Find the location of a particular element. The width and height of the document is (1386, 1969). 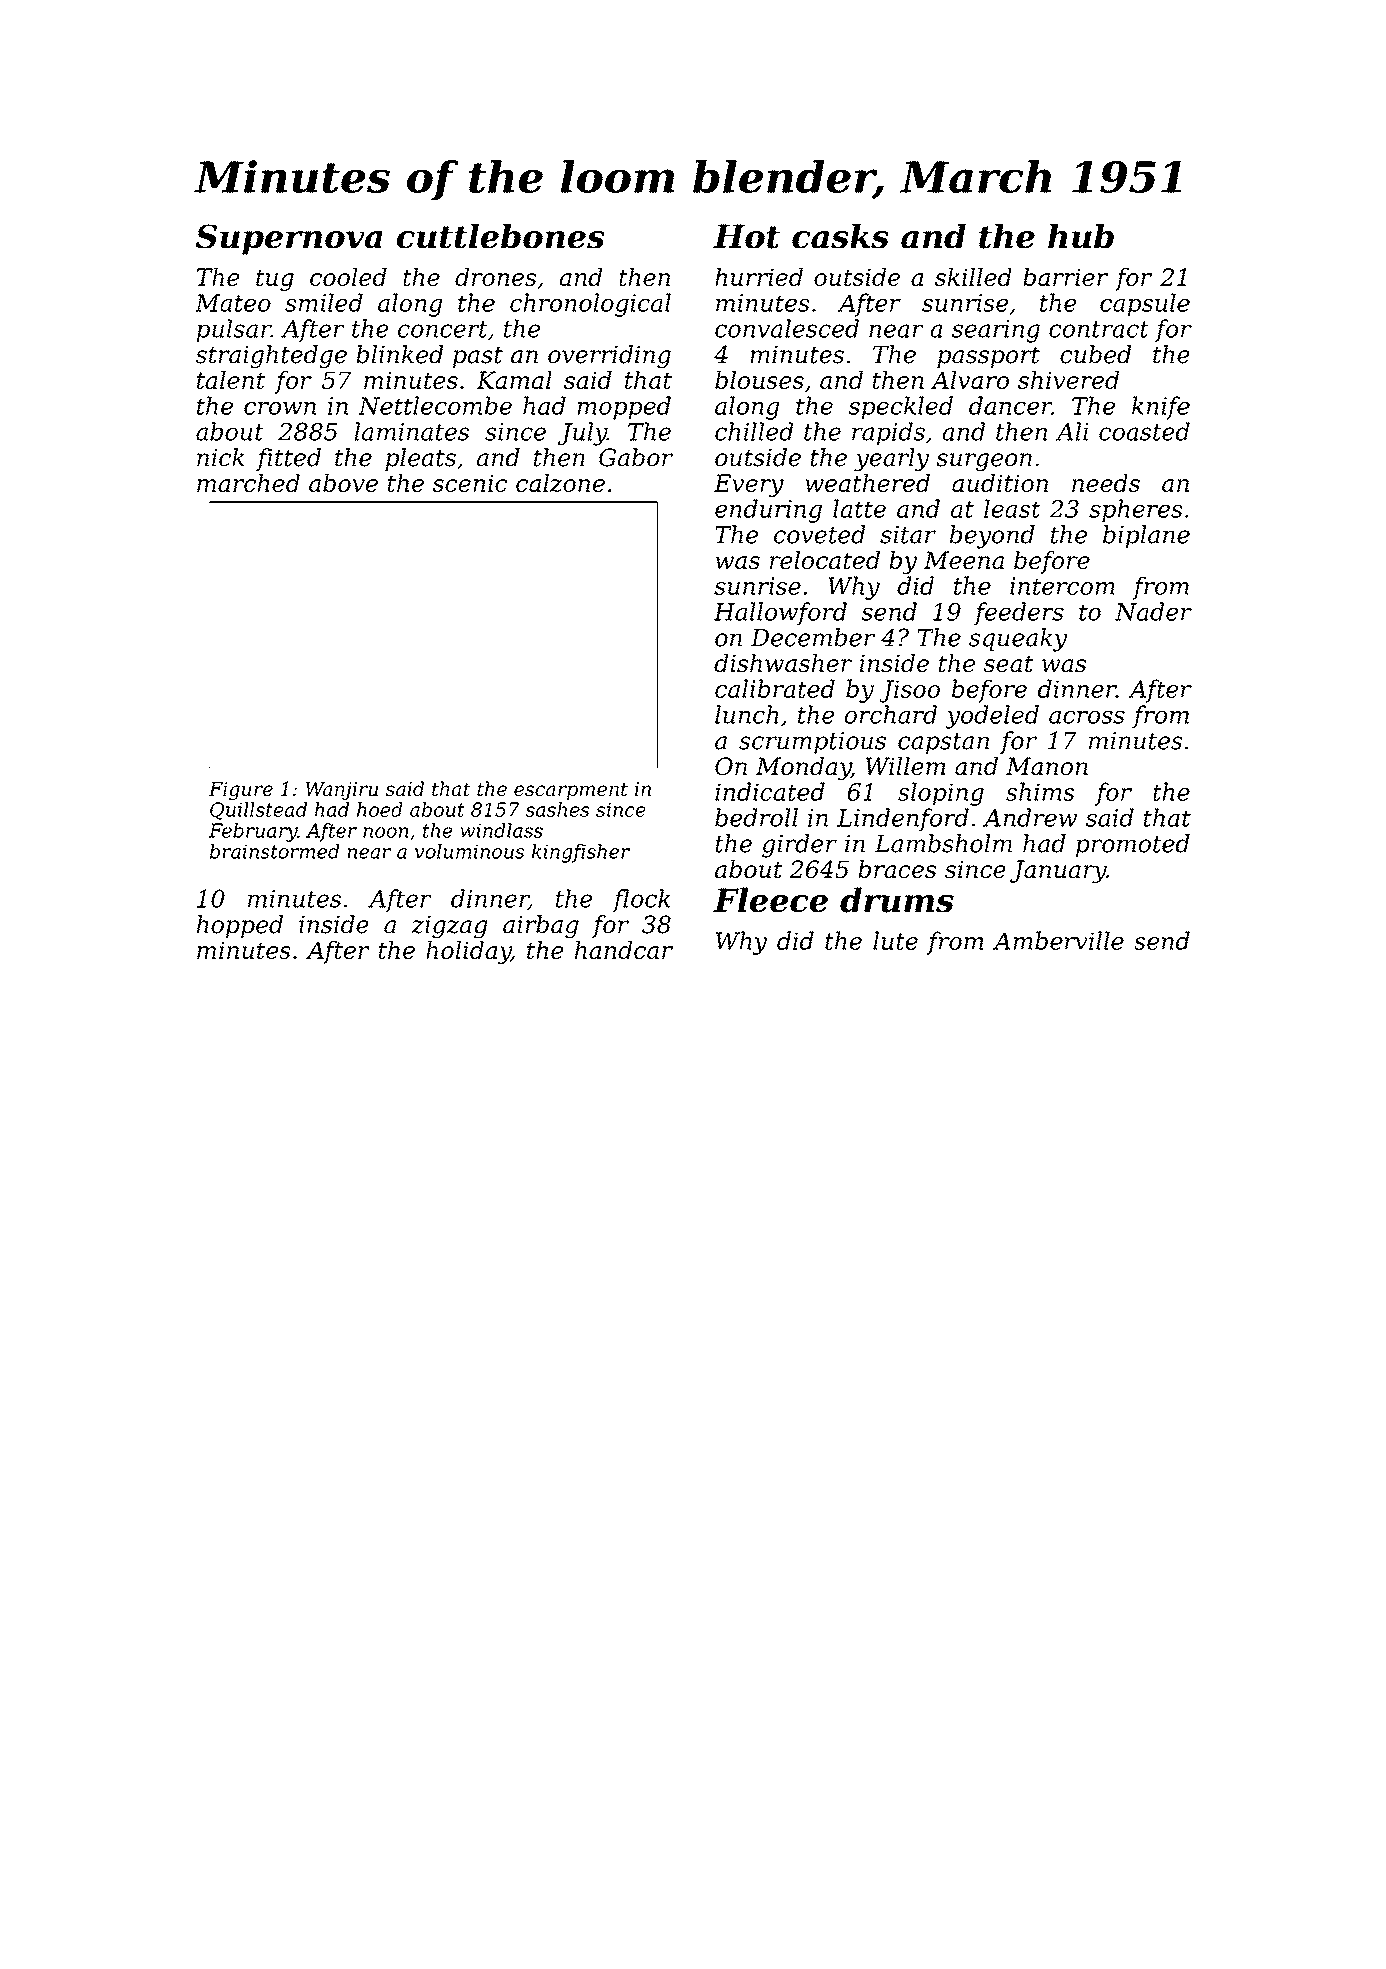

Fleece is located at coordinates (770, 900).
